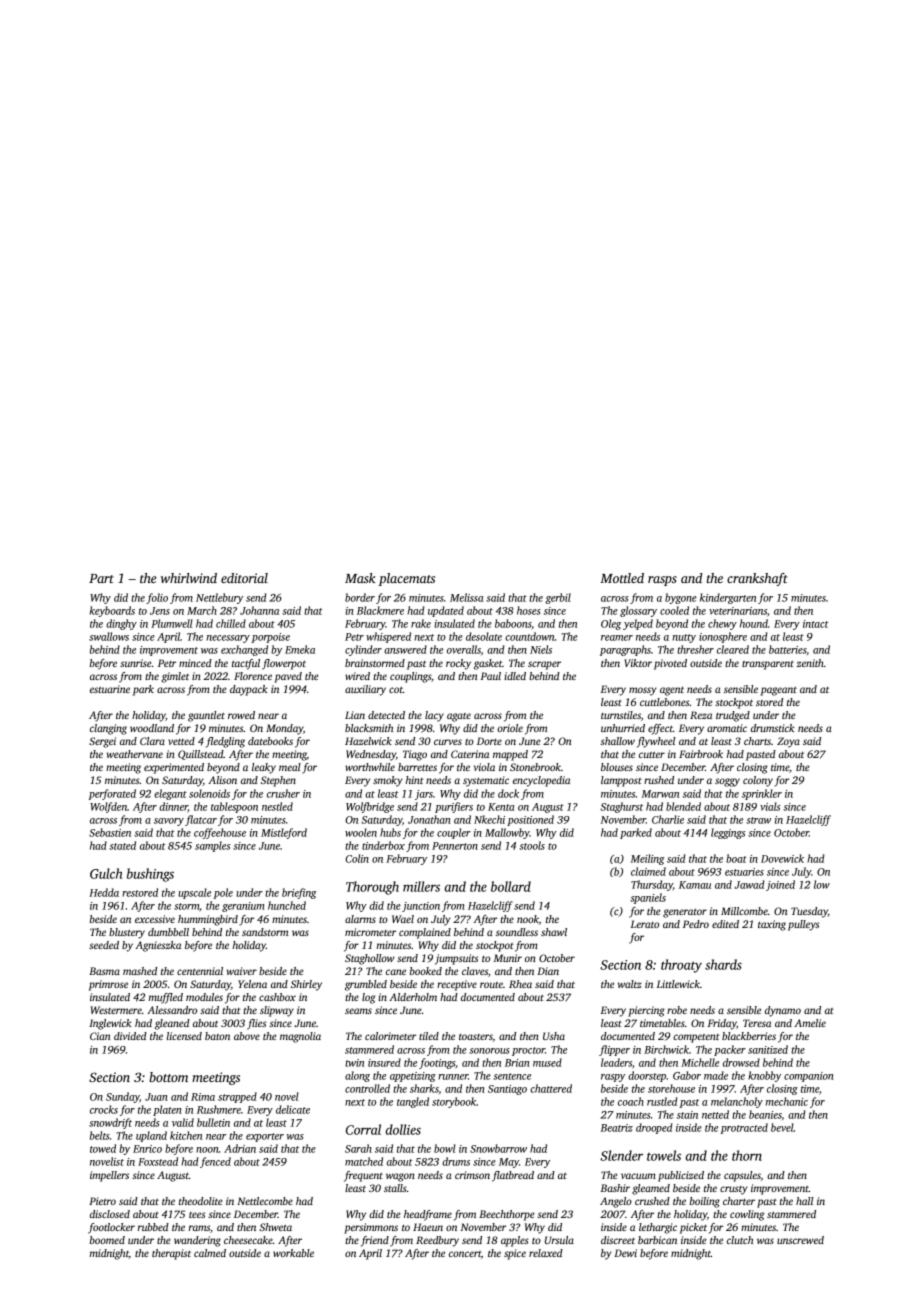 This screenshot has height=1308, width=924. Describe the element at coordinates (622, 578) in the screenshot. I see `Mottled` at that location.
